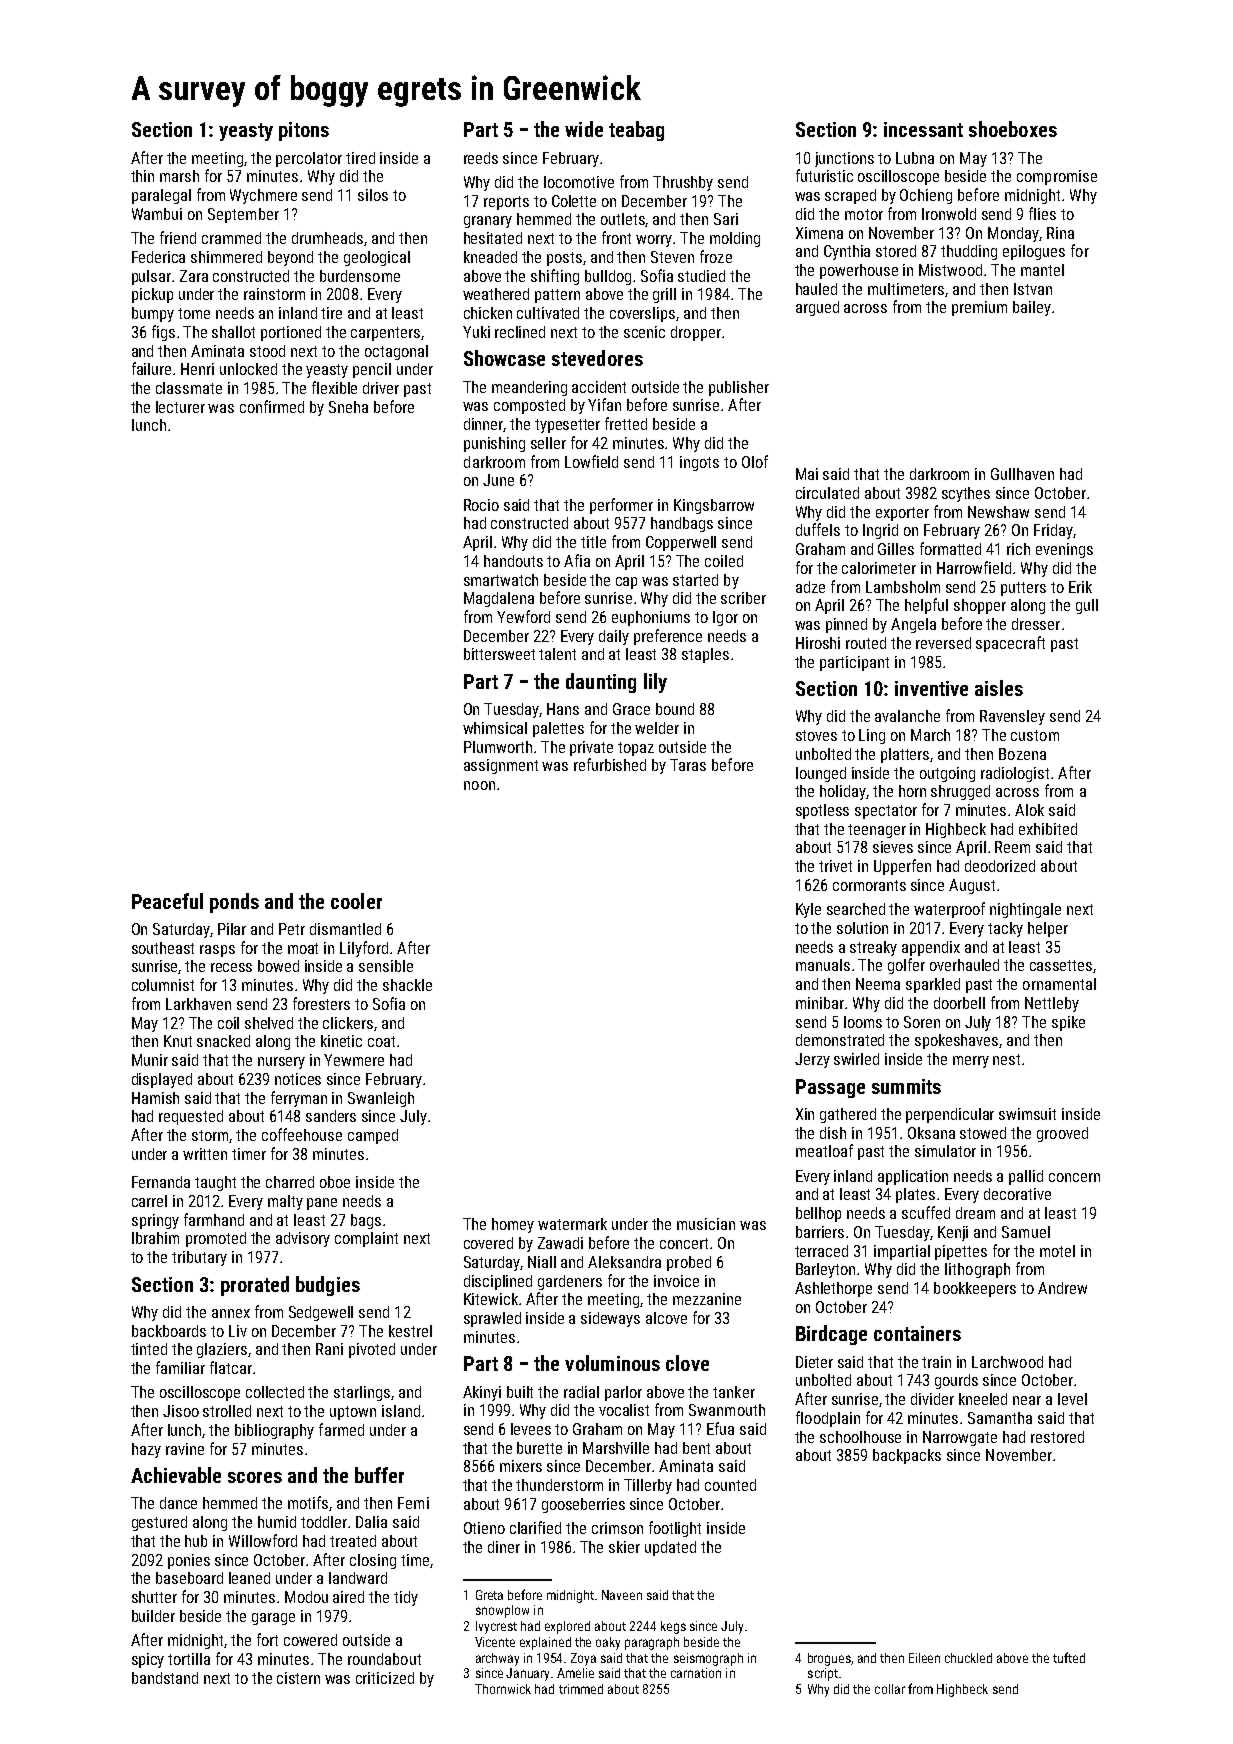 The width and height of the screenshot is (1233, 1744). Describe the element at coordinates (484, 425) in the screenshot. I see `dinner` at that location.
